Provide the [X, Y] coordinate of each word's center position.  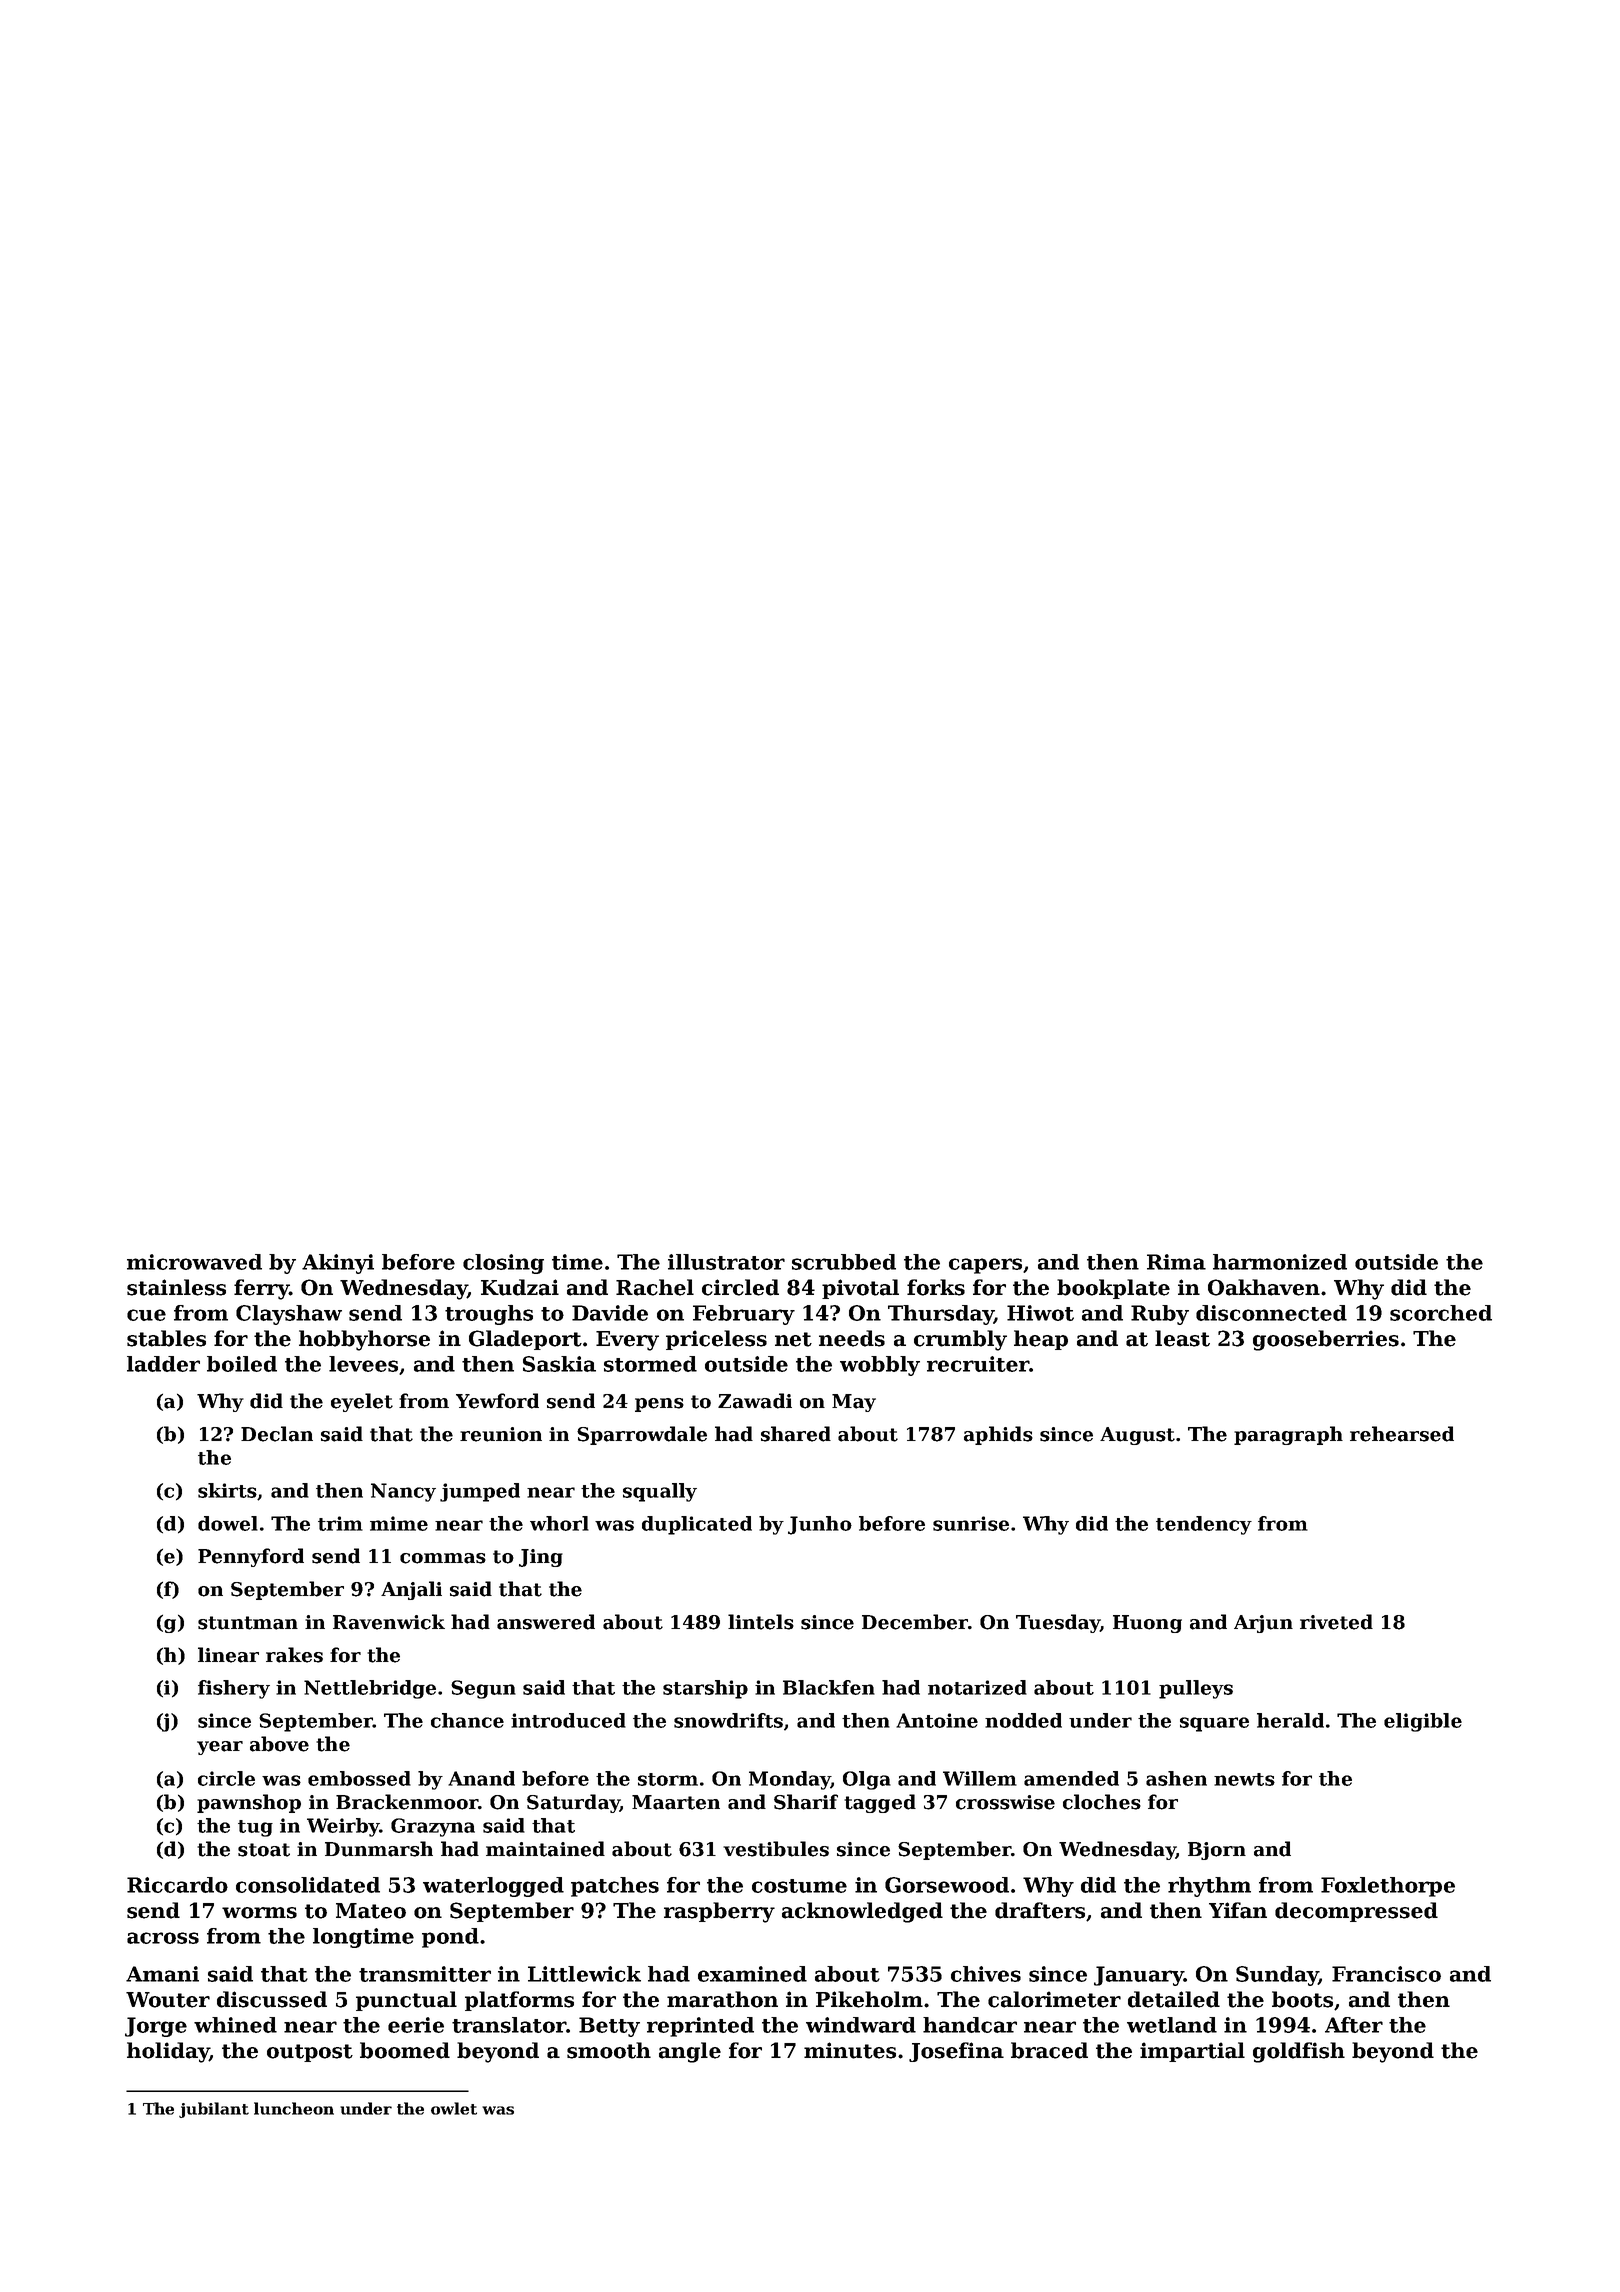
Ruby [1160, 1315]
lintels [761, 1622]
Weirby [343, 1827]
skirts [227, 1490]
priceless [716, 1340]
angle [690, 2052]
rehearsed [1402, 1434]
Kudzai [520, 1287]
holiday [168, 2052]
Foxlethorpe [1388, 1887]
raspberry [719, 1912]
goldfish [1299, 2052]
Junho [820, 1525]
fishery [234, 1689]
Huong [1147, 1624]
